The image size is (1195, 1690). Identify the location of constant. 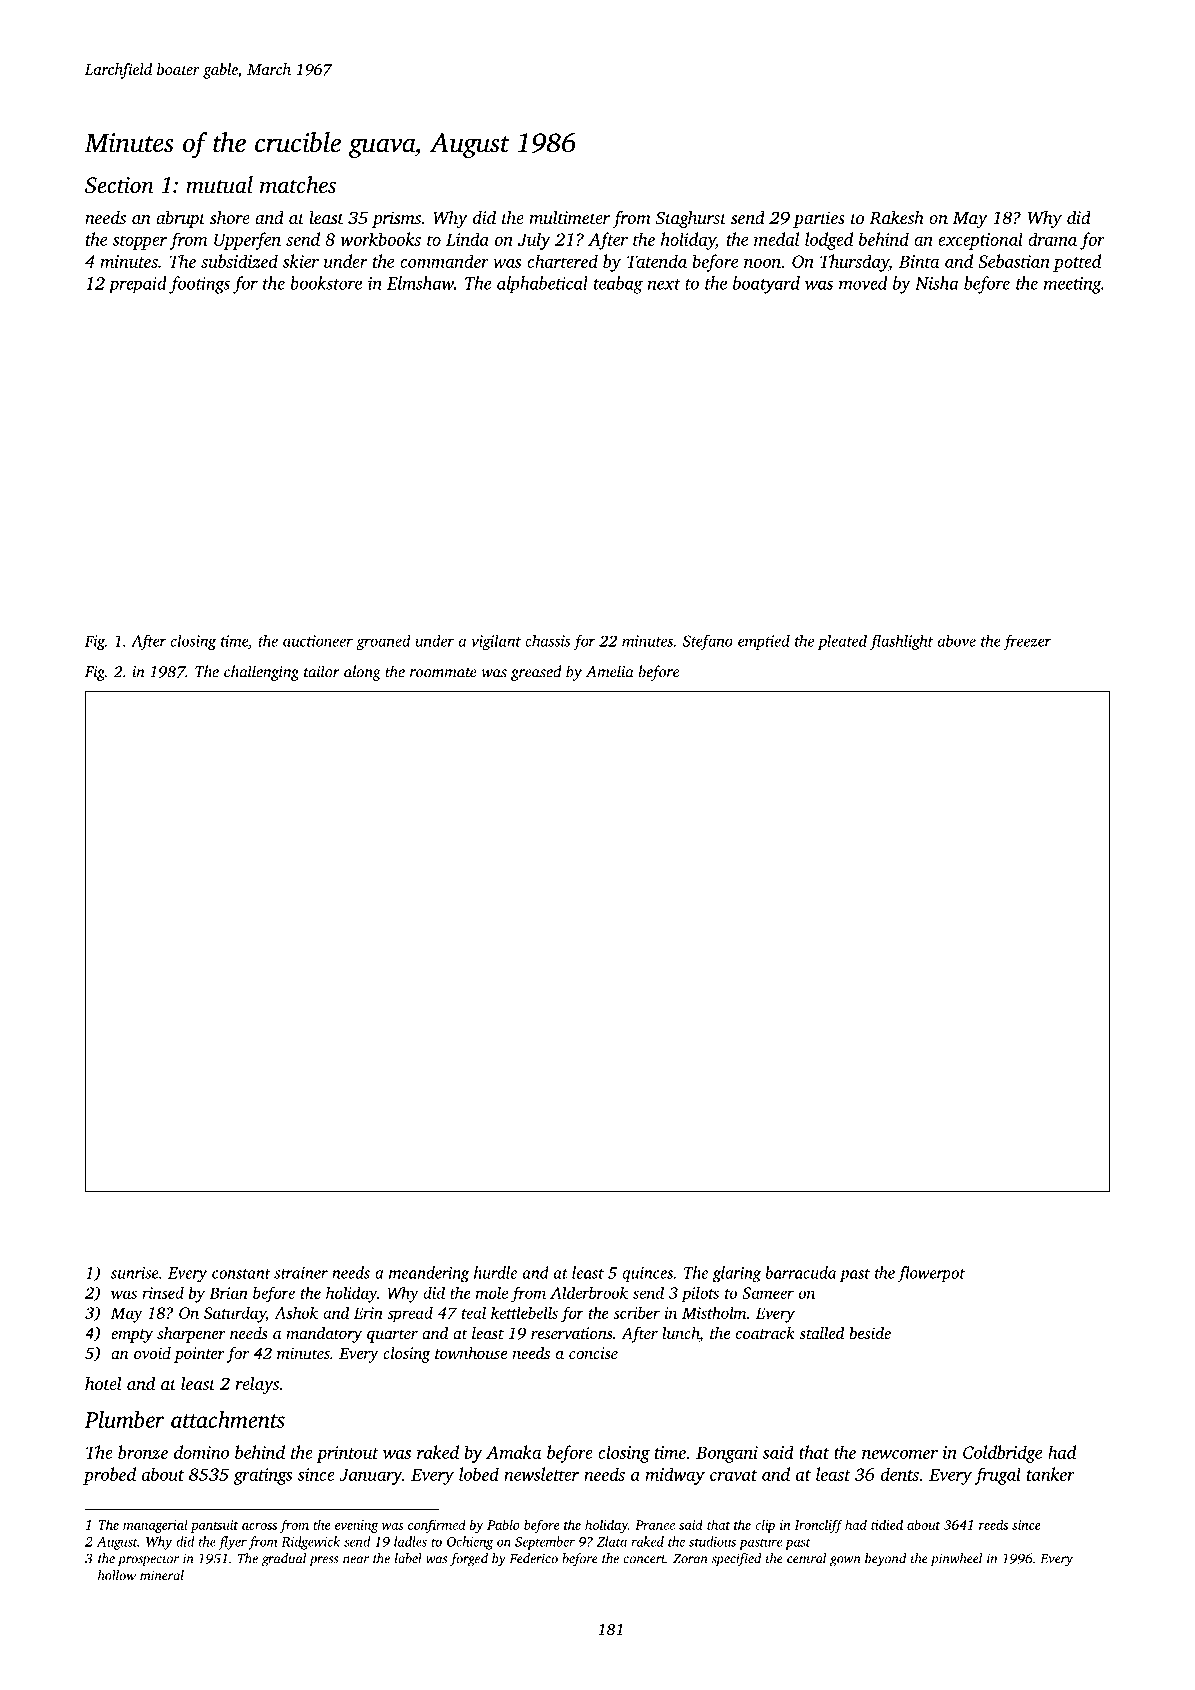
(241, 1274).
